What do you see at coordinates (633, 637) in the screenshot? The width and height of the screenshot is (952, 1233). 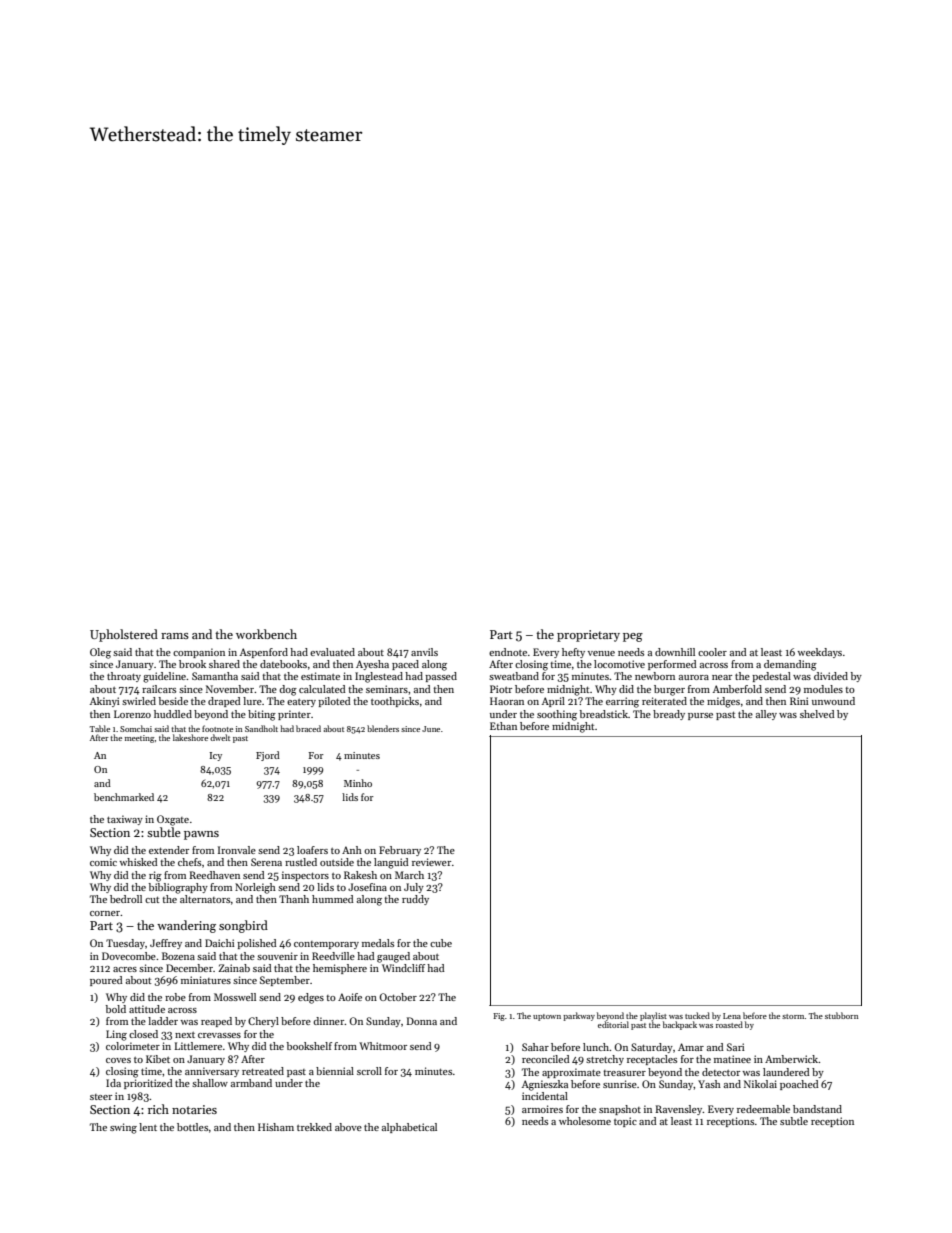 I see `peg` at bounding box center [633, 637].
